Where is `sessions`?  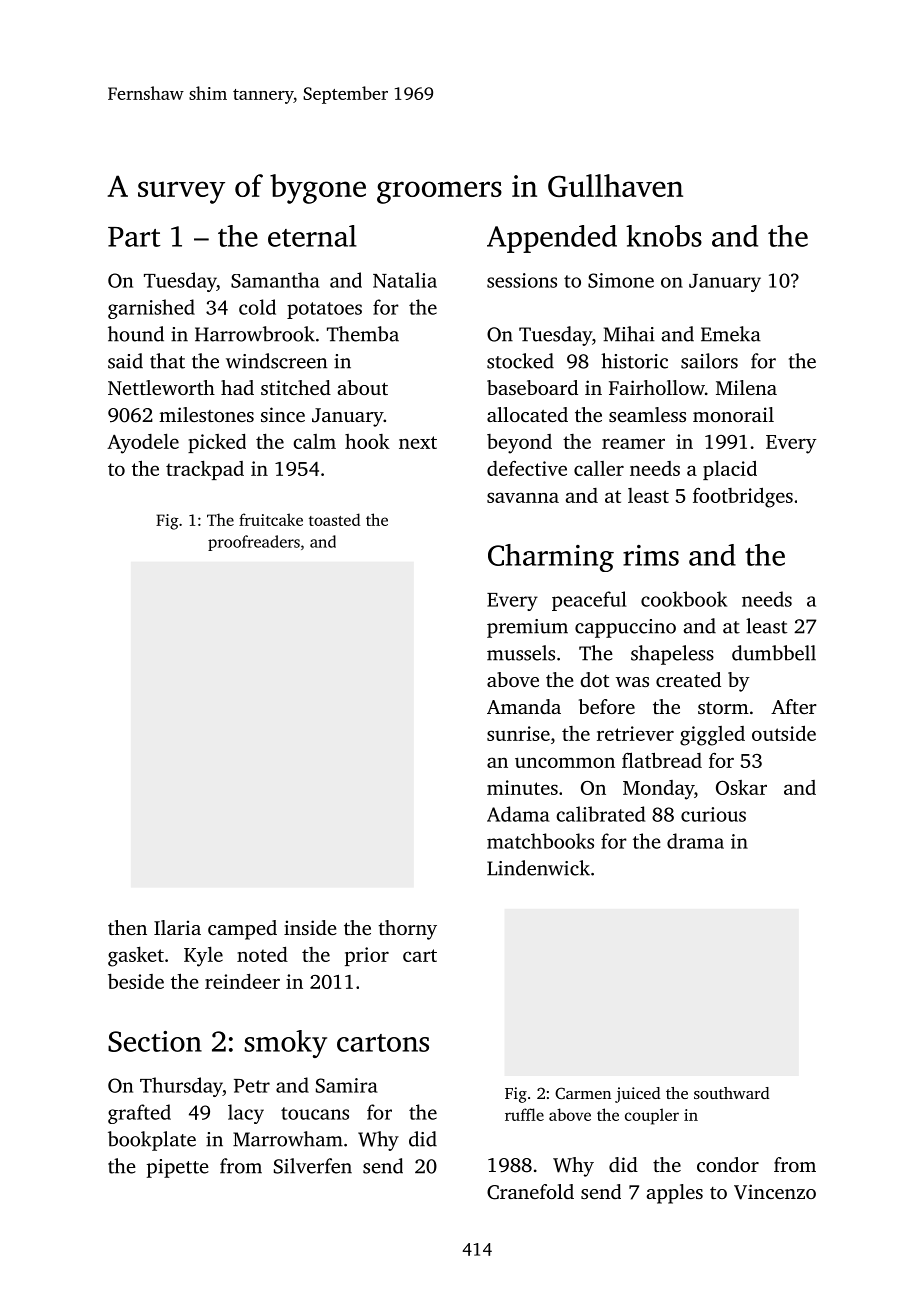 sessions is located at coordinates (522, 280).
